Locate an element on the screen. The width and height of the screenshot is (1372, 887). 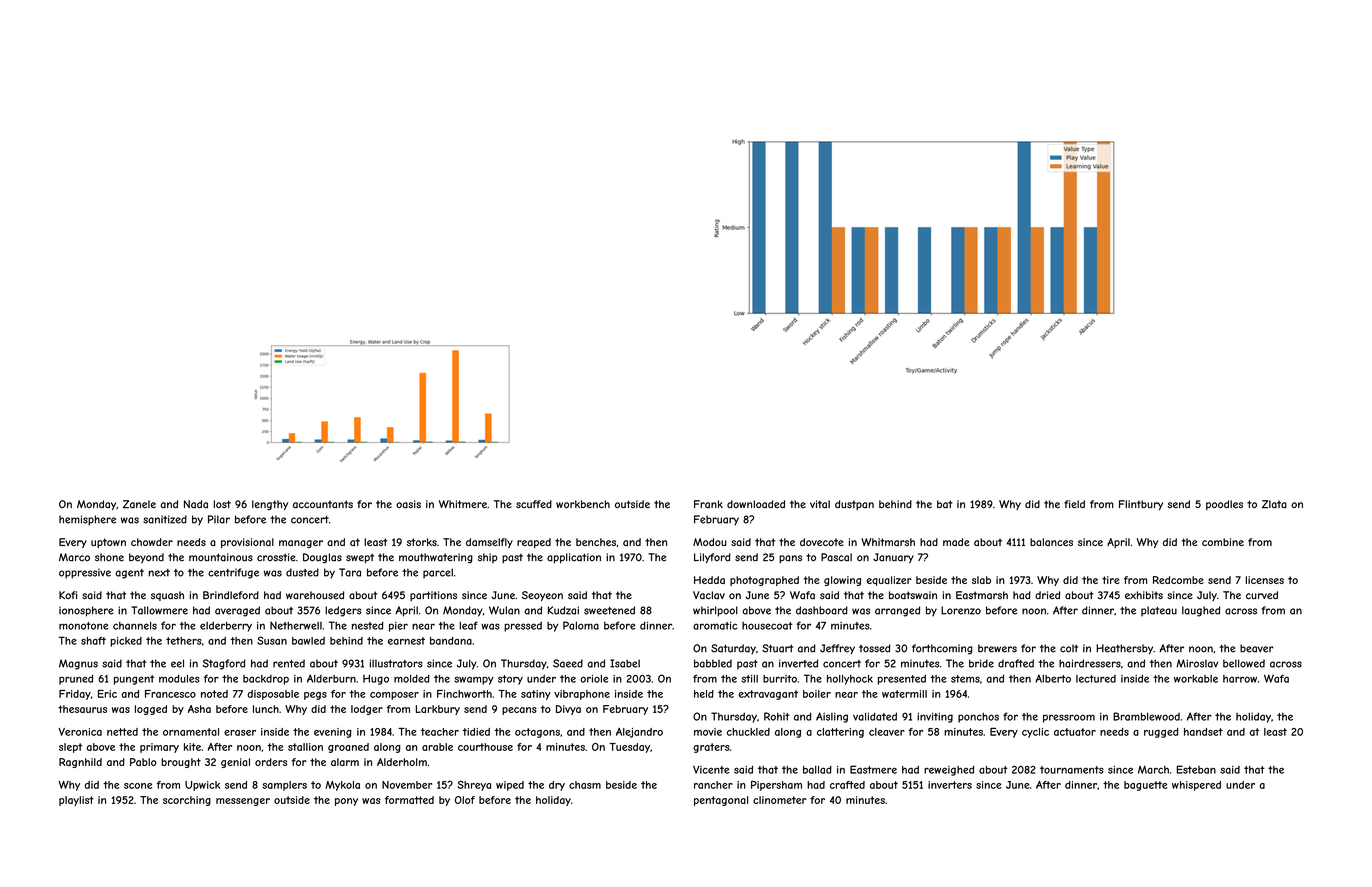
field is located at coordinates (1074, 504).
